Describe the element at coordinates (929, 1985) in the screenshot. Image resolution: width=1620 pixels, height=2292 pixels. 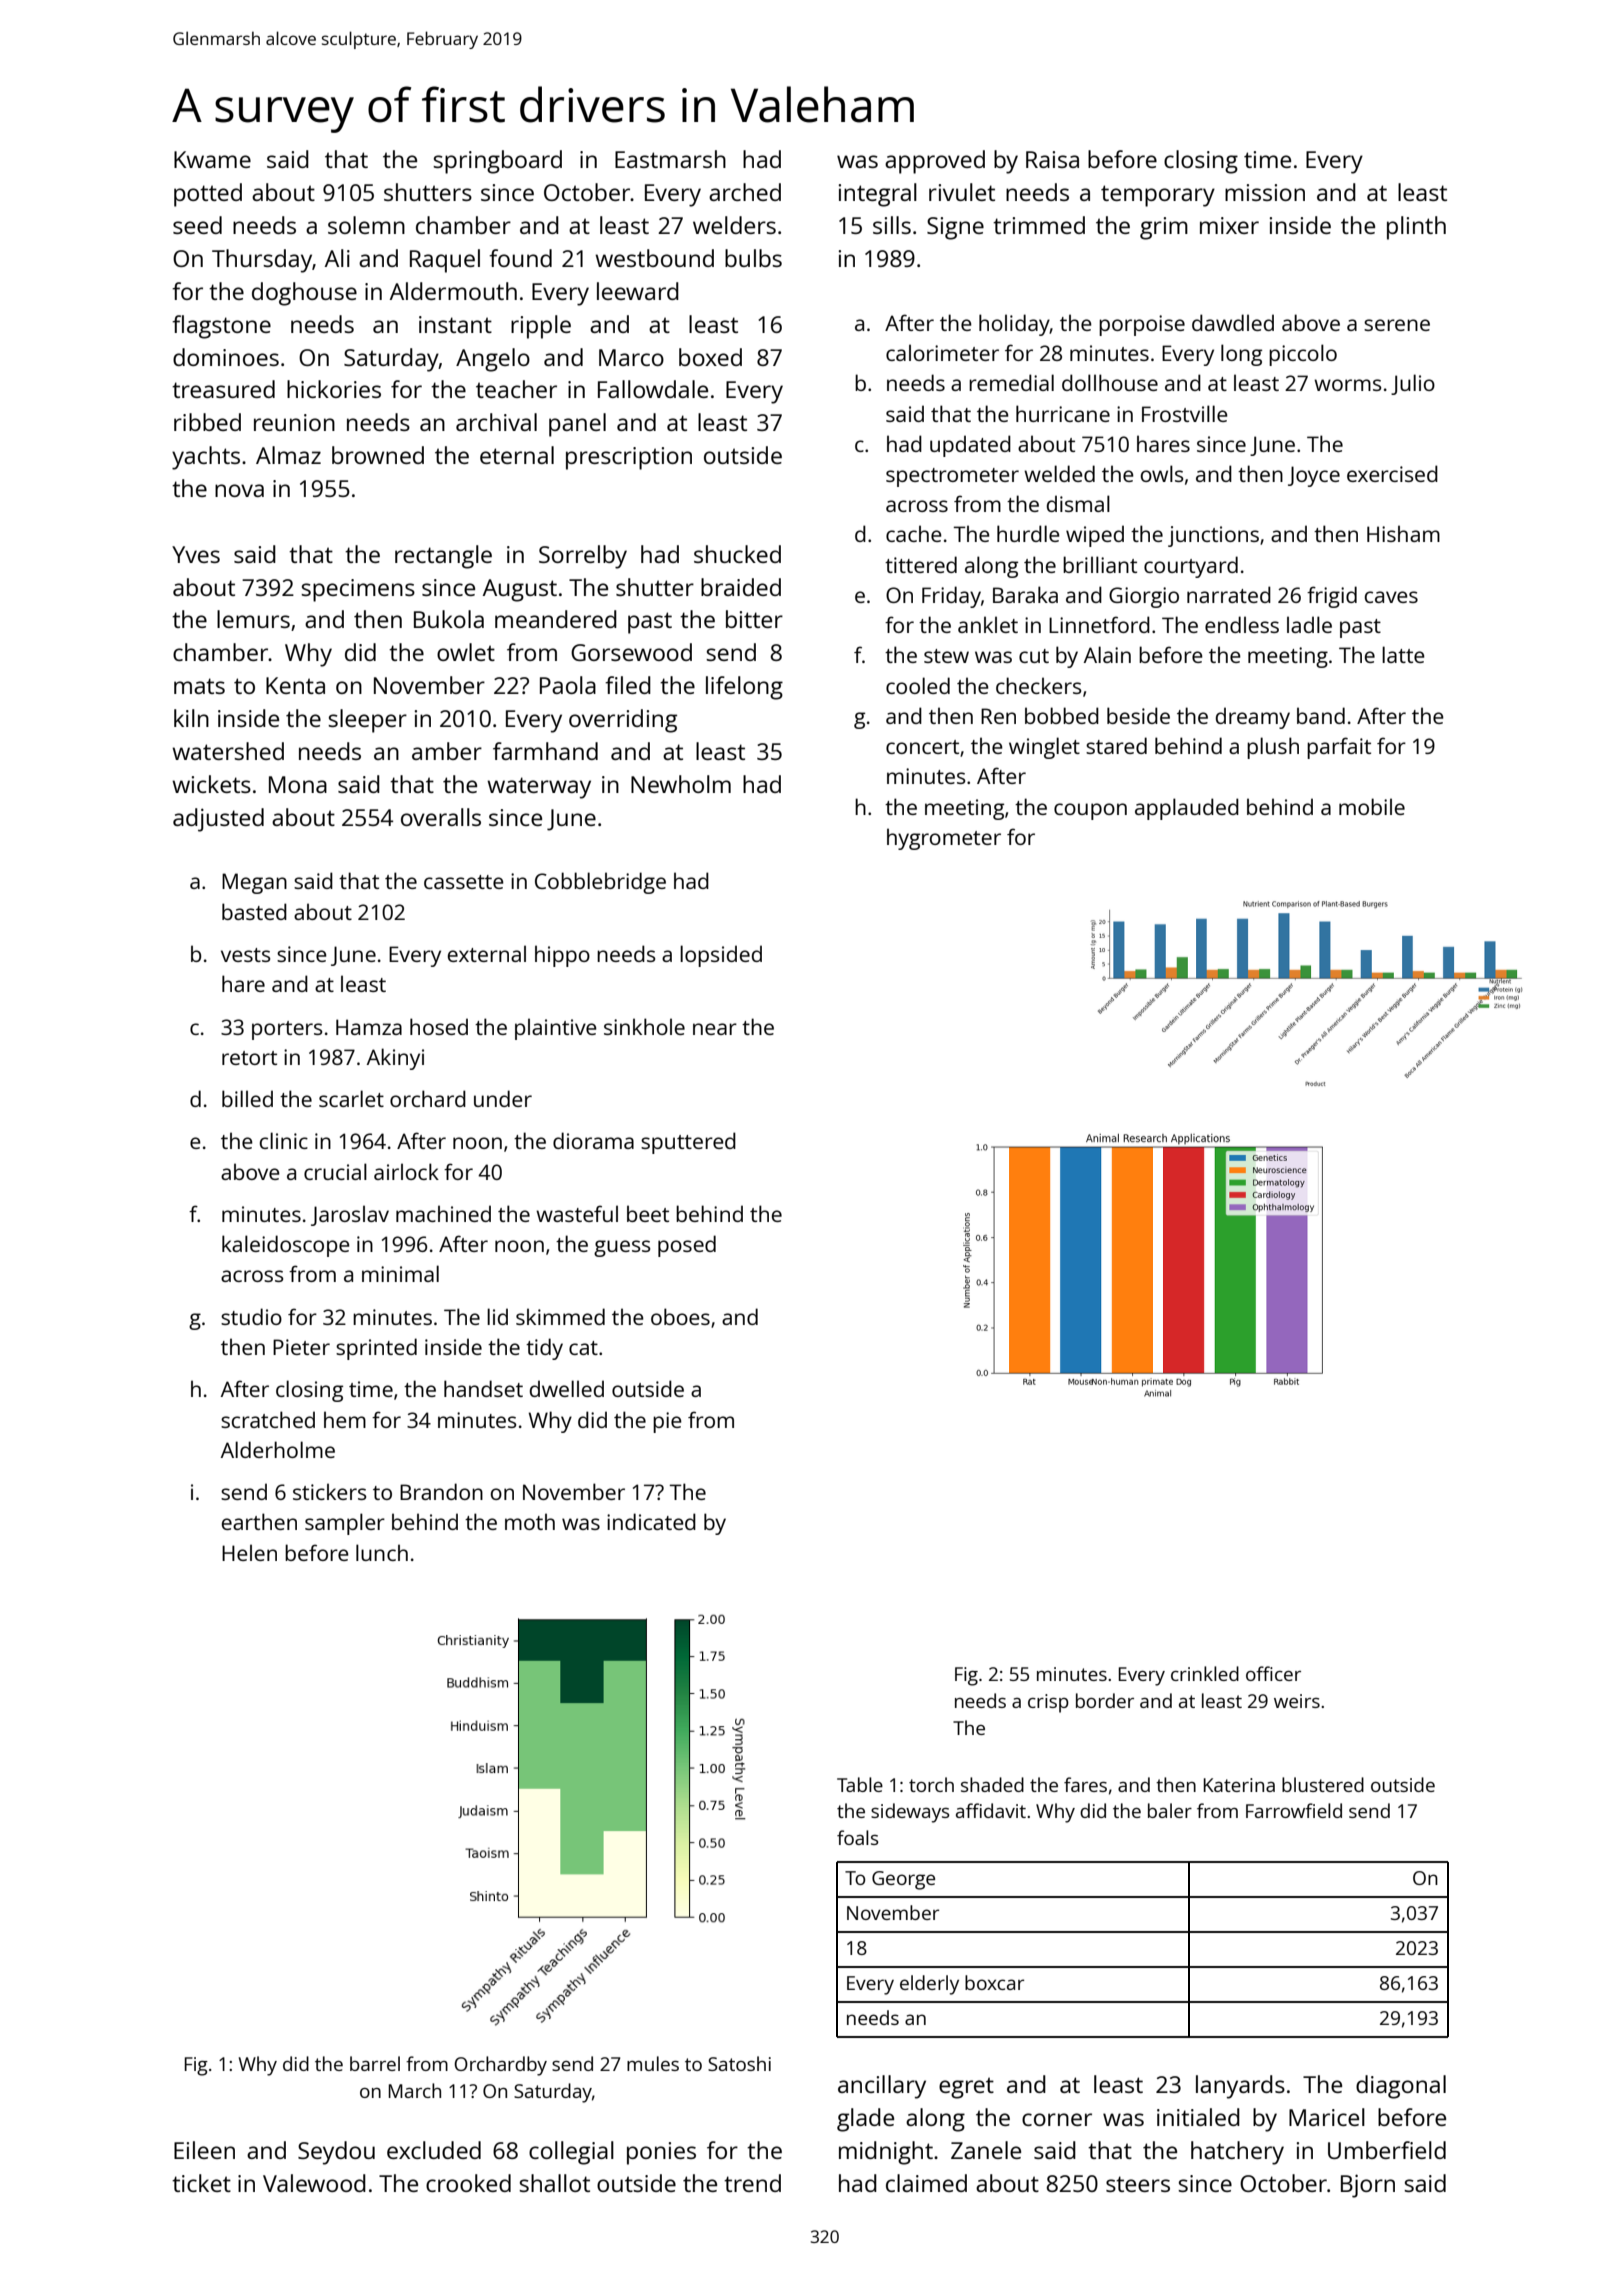
I see `elderly` at that location.
